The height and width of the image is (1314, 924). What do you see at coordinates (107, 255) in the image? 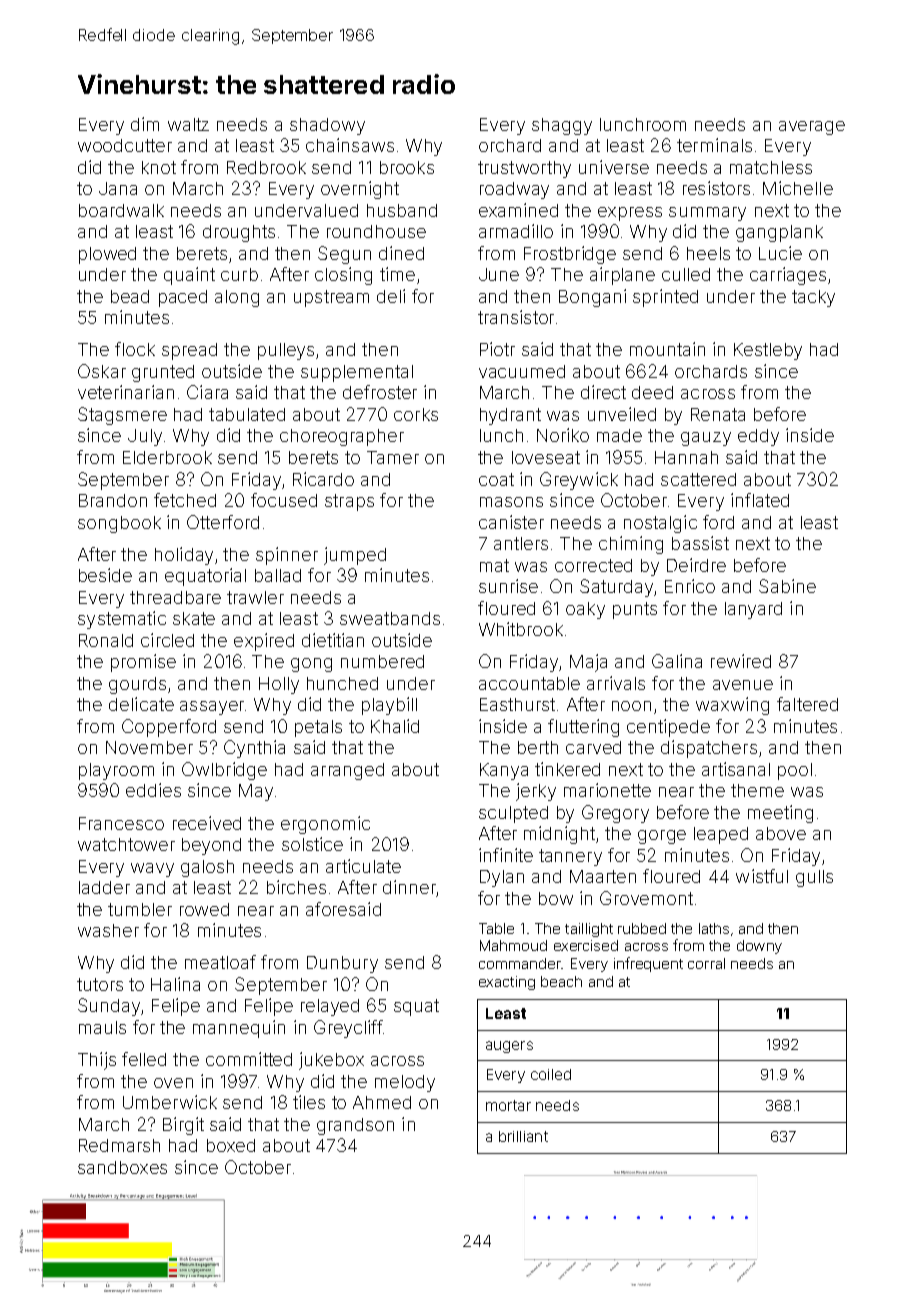
I see `plowed` at bounding box center [107, 255].
